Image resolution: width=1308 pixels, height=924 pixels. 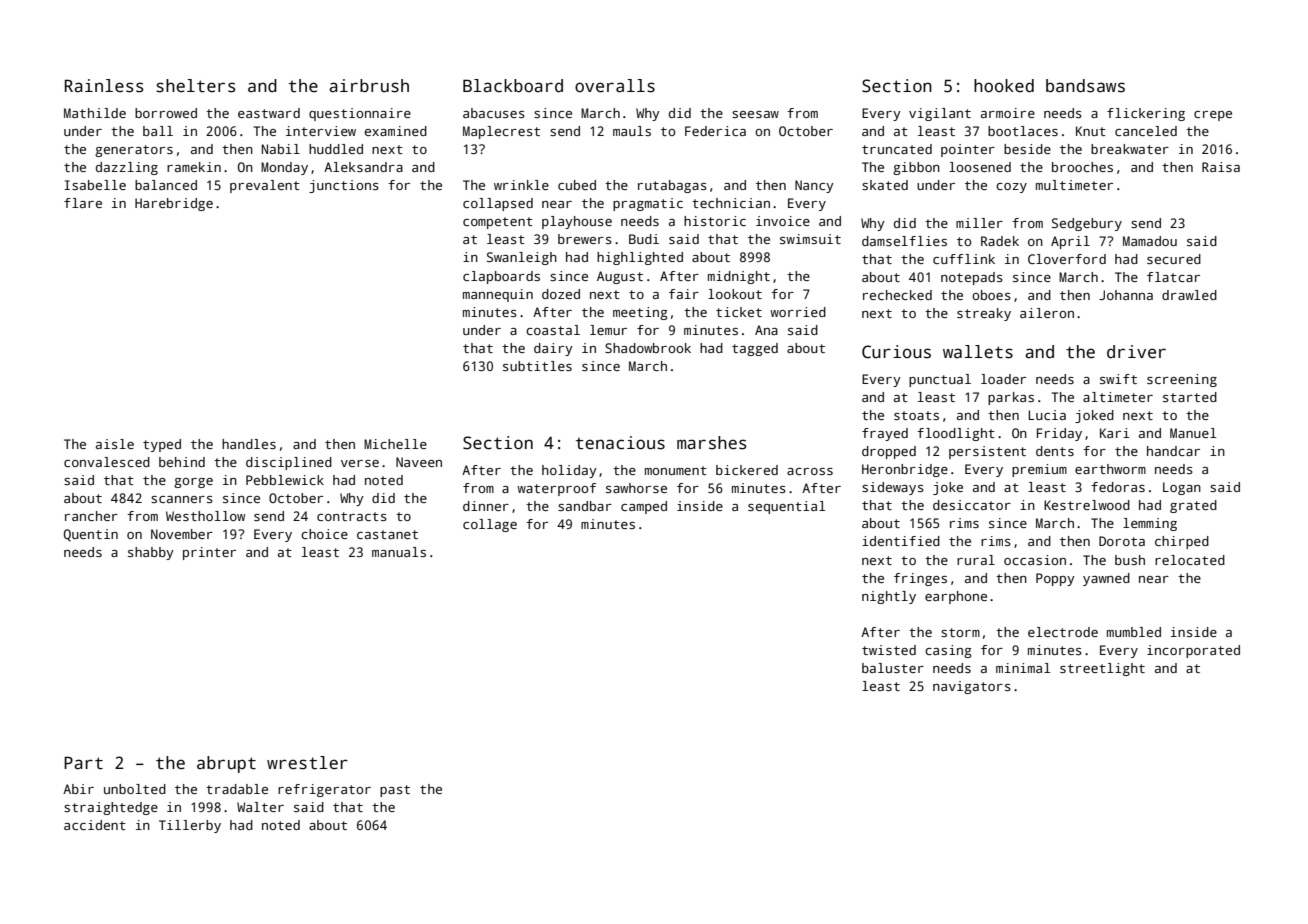 What do you see at coordinates (615, 86) in the screenshot?
I see `overalls` at bounding box center [615, 86].
